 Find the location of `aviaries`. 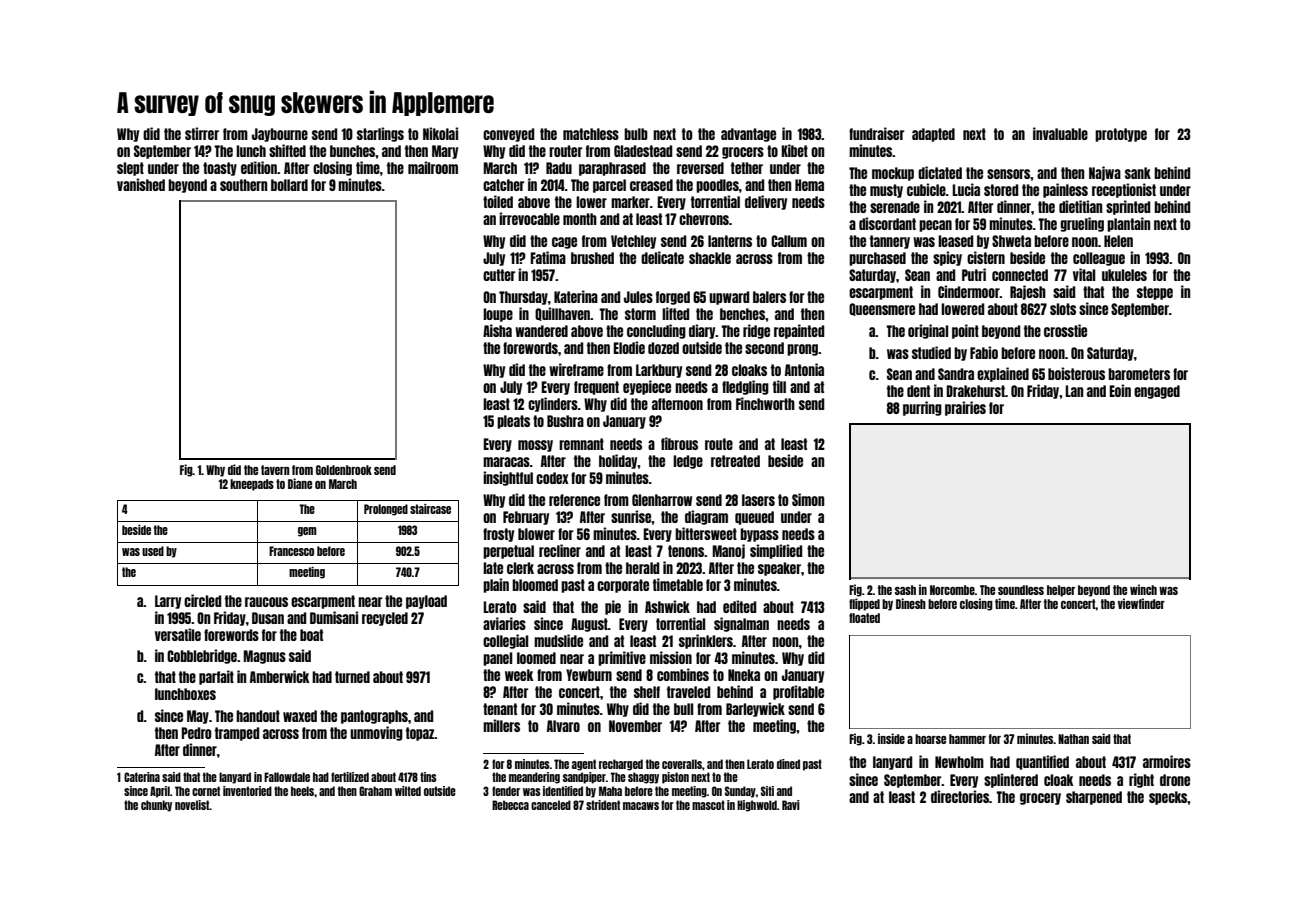

aviaries is located at coordinates (504, 623).
